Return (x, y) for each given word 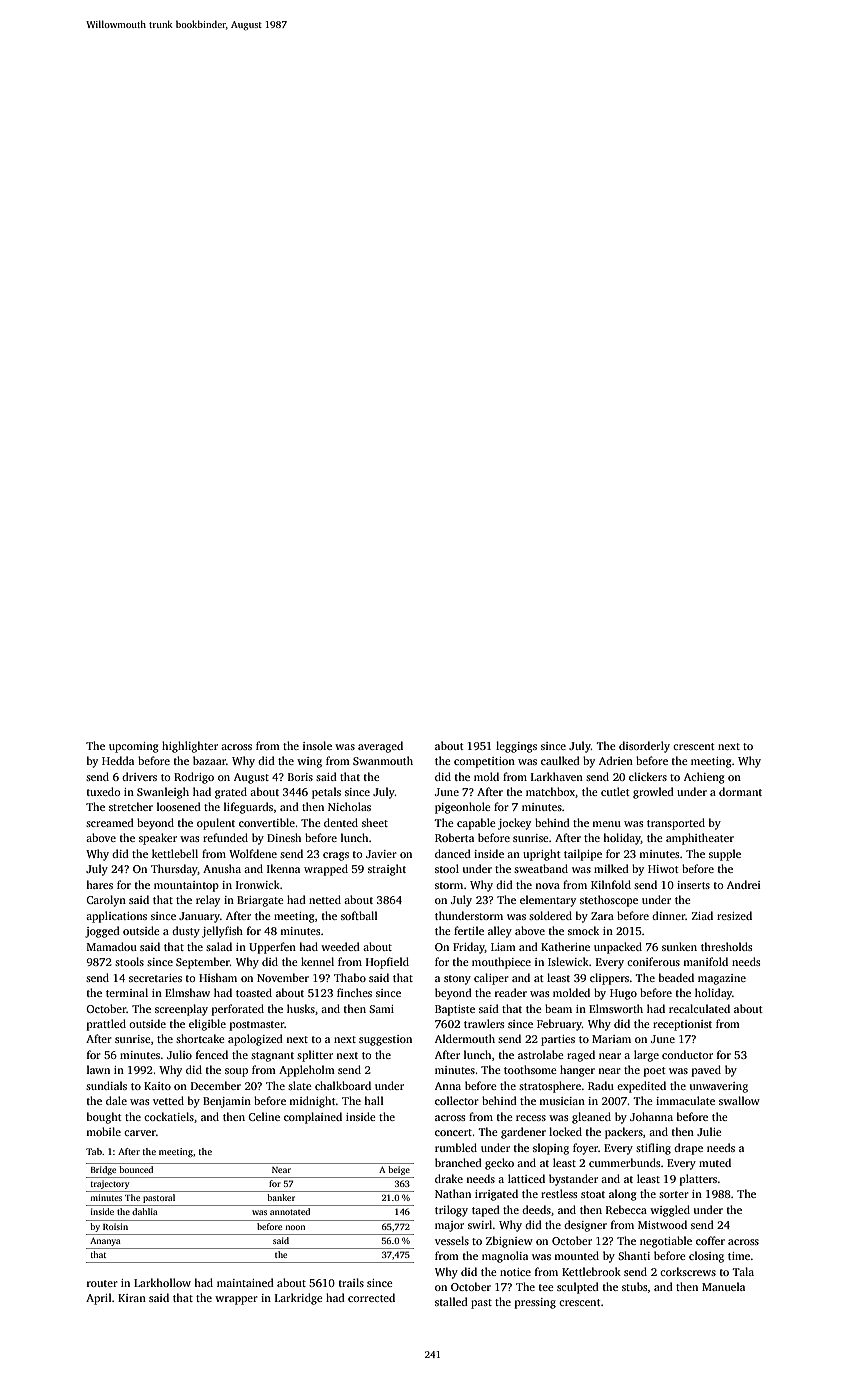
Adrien (616, 760)
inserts (693, 885)
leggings (516, 747)
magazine (722, 979)
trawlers (484, 1023)
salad (219, 946)
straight (387, 870)
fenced (212, 1054)
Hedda (118, 760)
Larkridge (299, 1299)
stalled (451, 1301)
